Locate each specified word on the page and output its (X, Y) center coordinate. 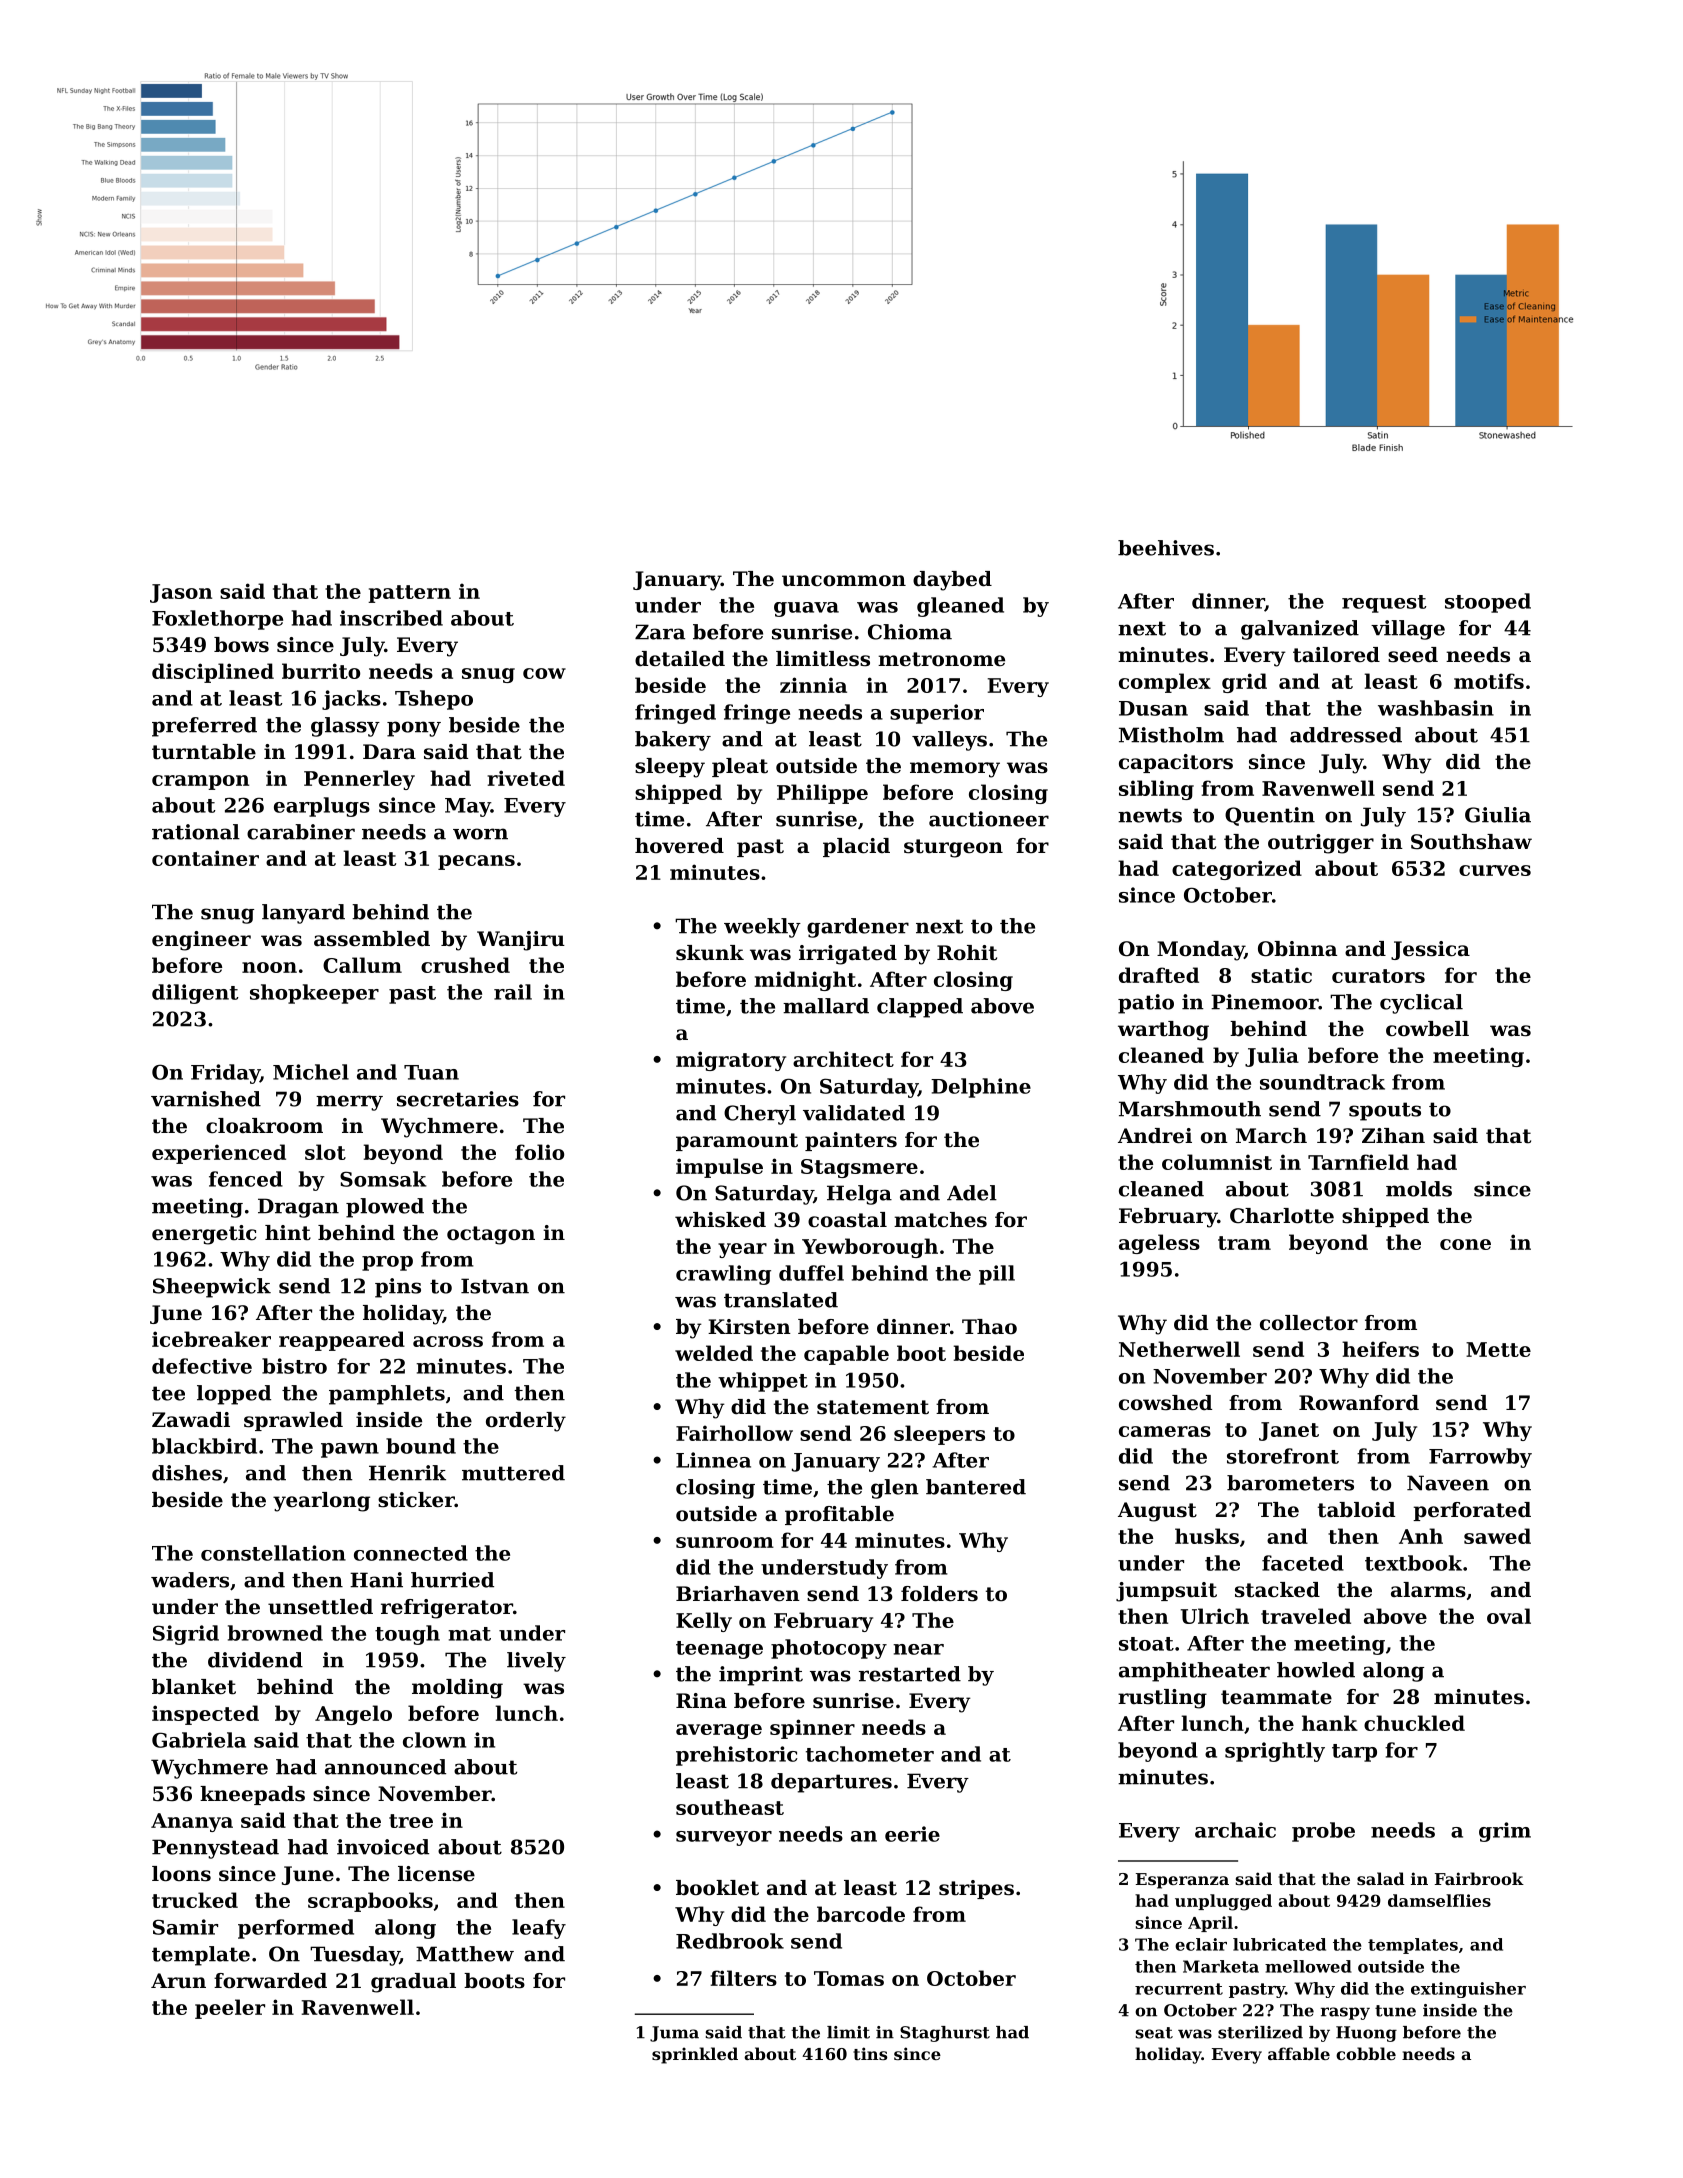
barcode (861, 1914)
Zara (660, 632)
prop (387, 1263)
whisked (720, 1220)
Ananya (192, 1822)
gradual (413, 1983)
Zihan (1393, 1135)
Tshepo (434, 700)
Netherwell (1179, 1349)
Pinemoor (1265, 1002)
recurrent (1179, 1989)
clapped (920, 1008)
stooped (1488, 603)
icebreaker (211, 1339)
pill (997, 1275)
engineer (201, 941)
